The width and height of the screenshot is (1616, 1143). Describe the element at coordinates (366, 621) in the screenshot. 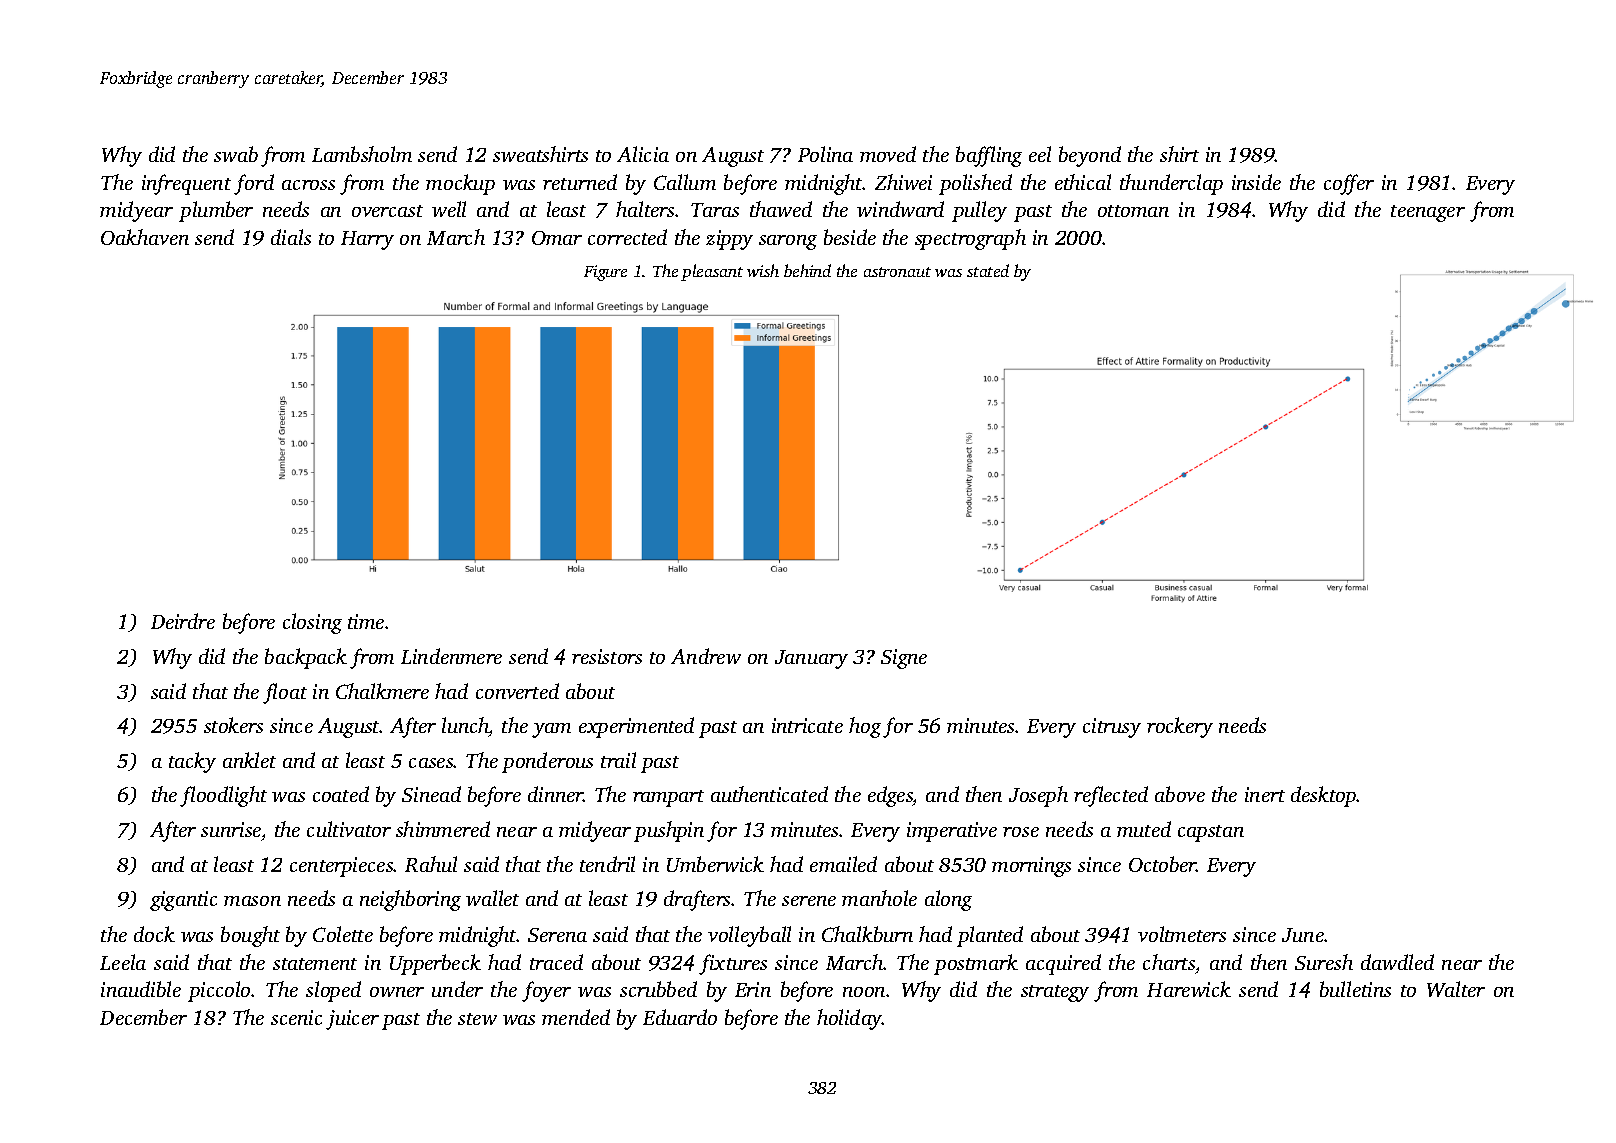

I see `time` at that location.
